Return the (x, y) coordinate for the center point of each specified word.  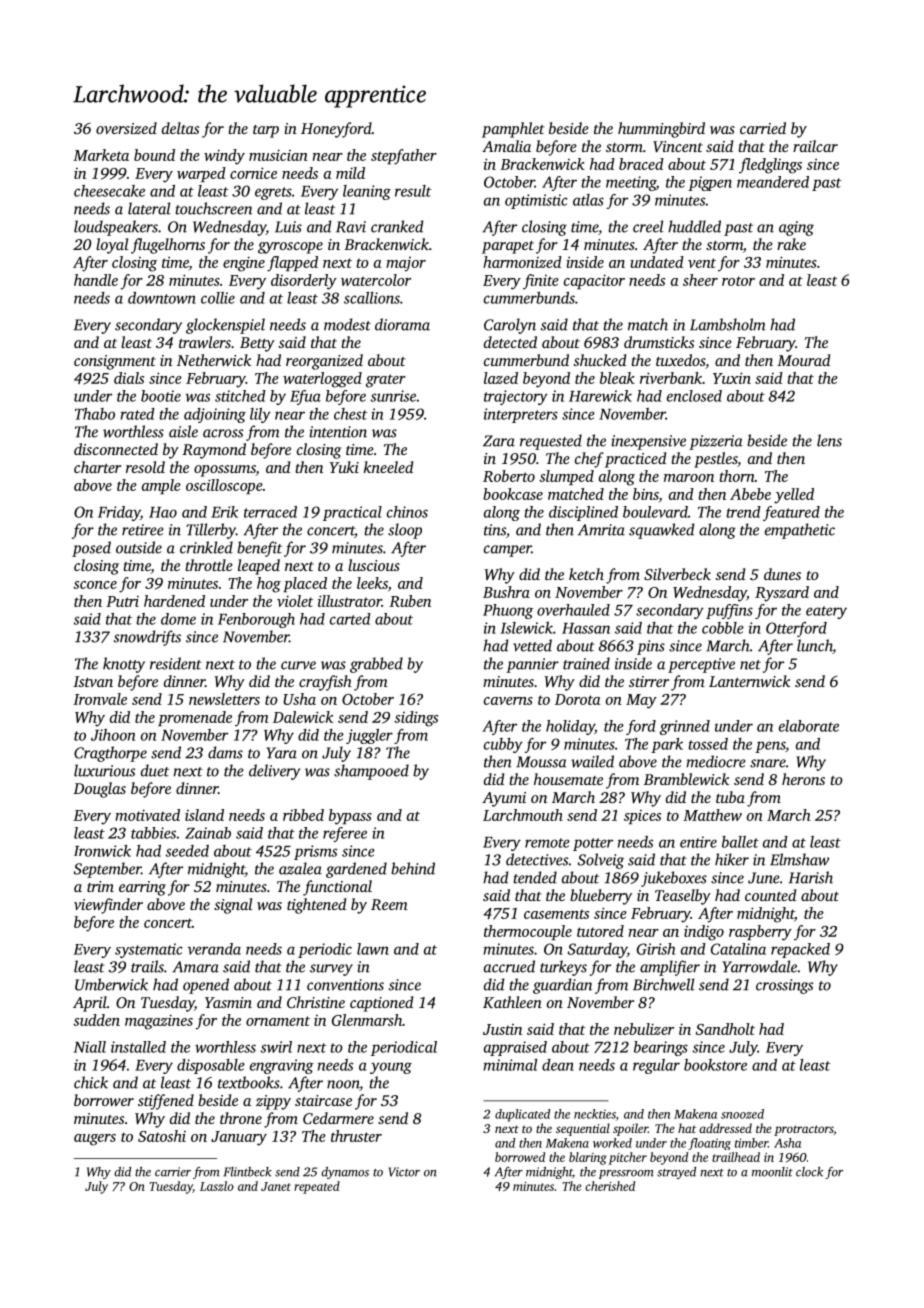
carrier (173, 1172)
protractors (804, 1130)
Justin (502, 1029)
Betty (257, 344)
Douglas (99, 790)
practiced (636, 460)
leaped (259, 567)
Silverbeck (677, 574)
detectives (537, 859)
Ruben (410, 601)
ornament (278, 1021)
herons (803, 779)
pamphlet (513, 130)
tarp (266, 131)
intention (338, 432)
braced (641, 164)
